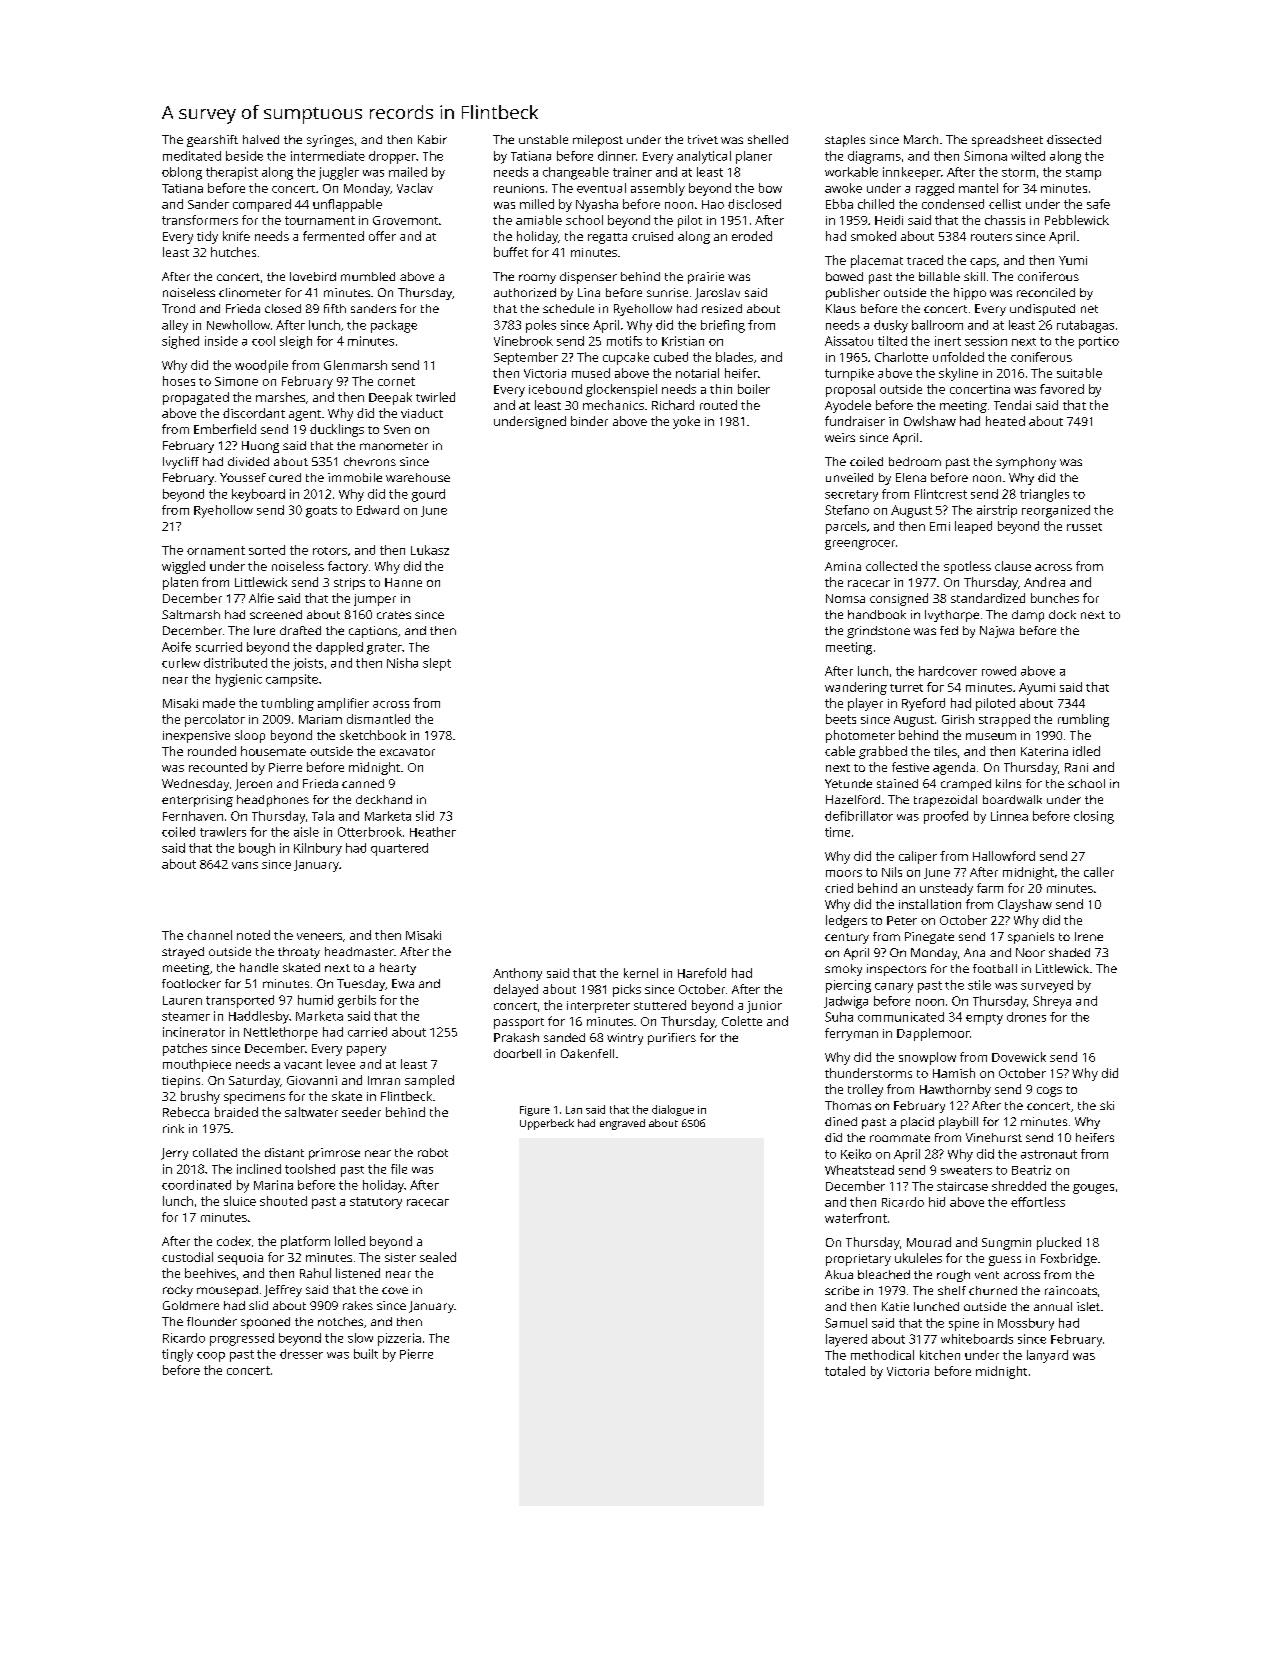 Image resolution: width=1283 pixels, height=1660 pixels. What do you see at coordinates (859, 816) in the document?
I see `defibrillator` at bounding box center [859, 816].
